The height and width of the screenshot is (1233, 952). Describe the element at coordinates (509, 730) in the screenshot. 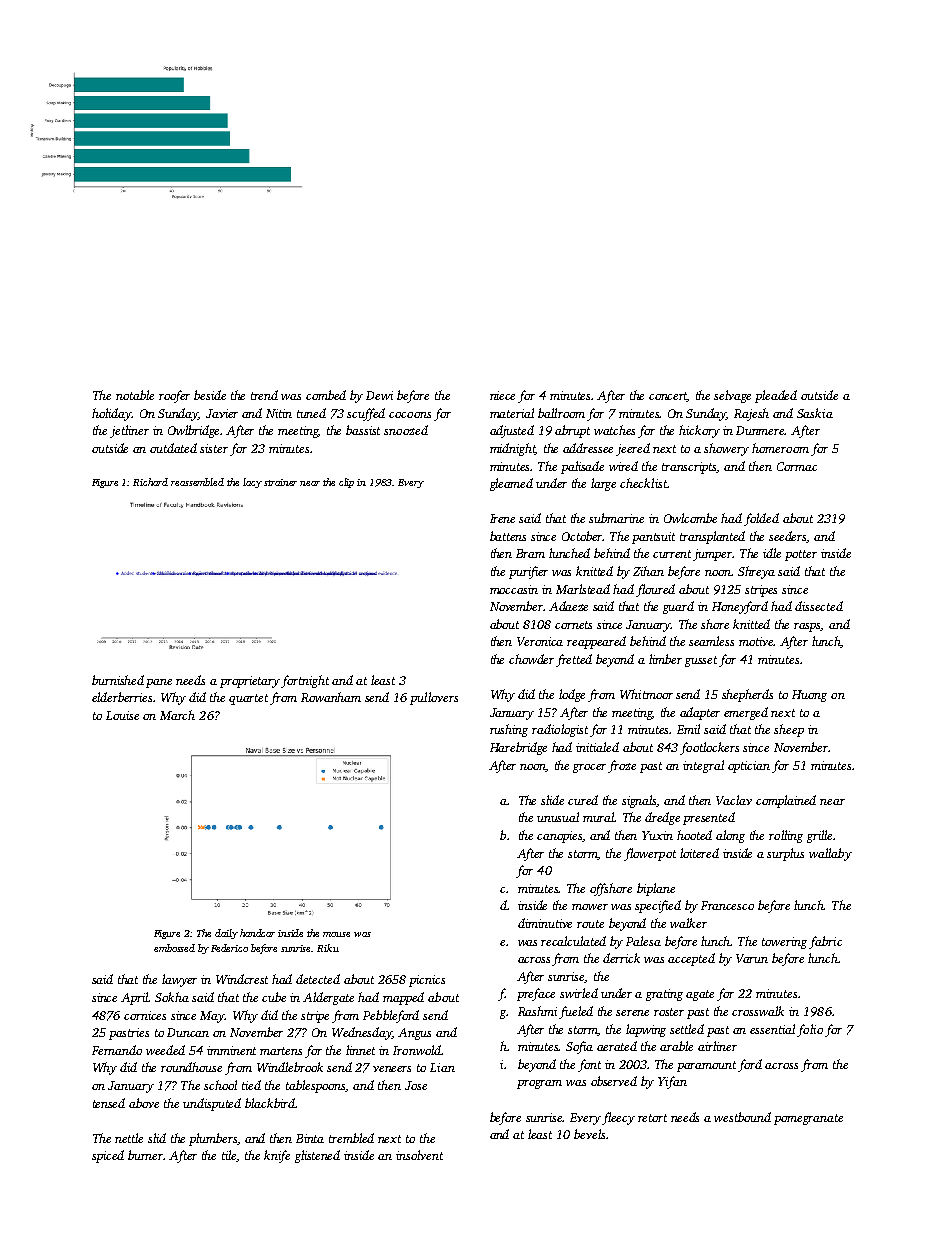

I see `rushing` at that location.
